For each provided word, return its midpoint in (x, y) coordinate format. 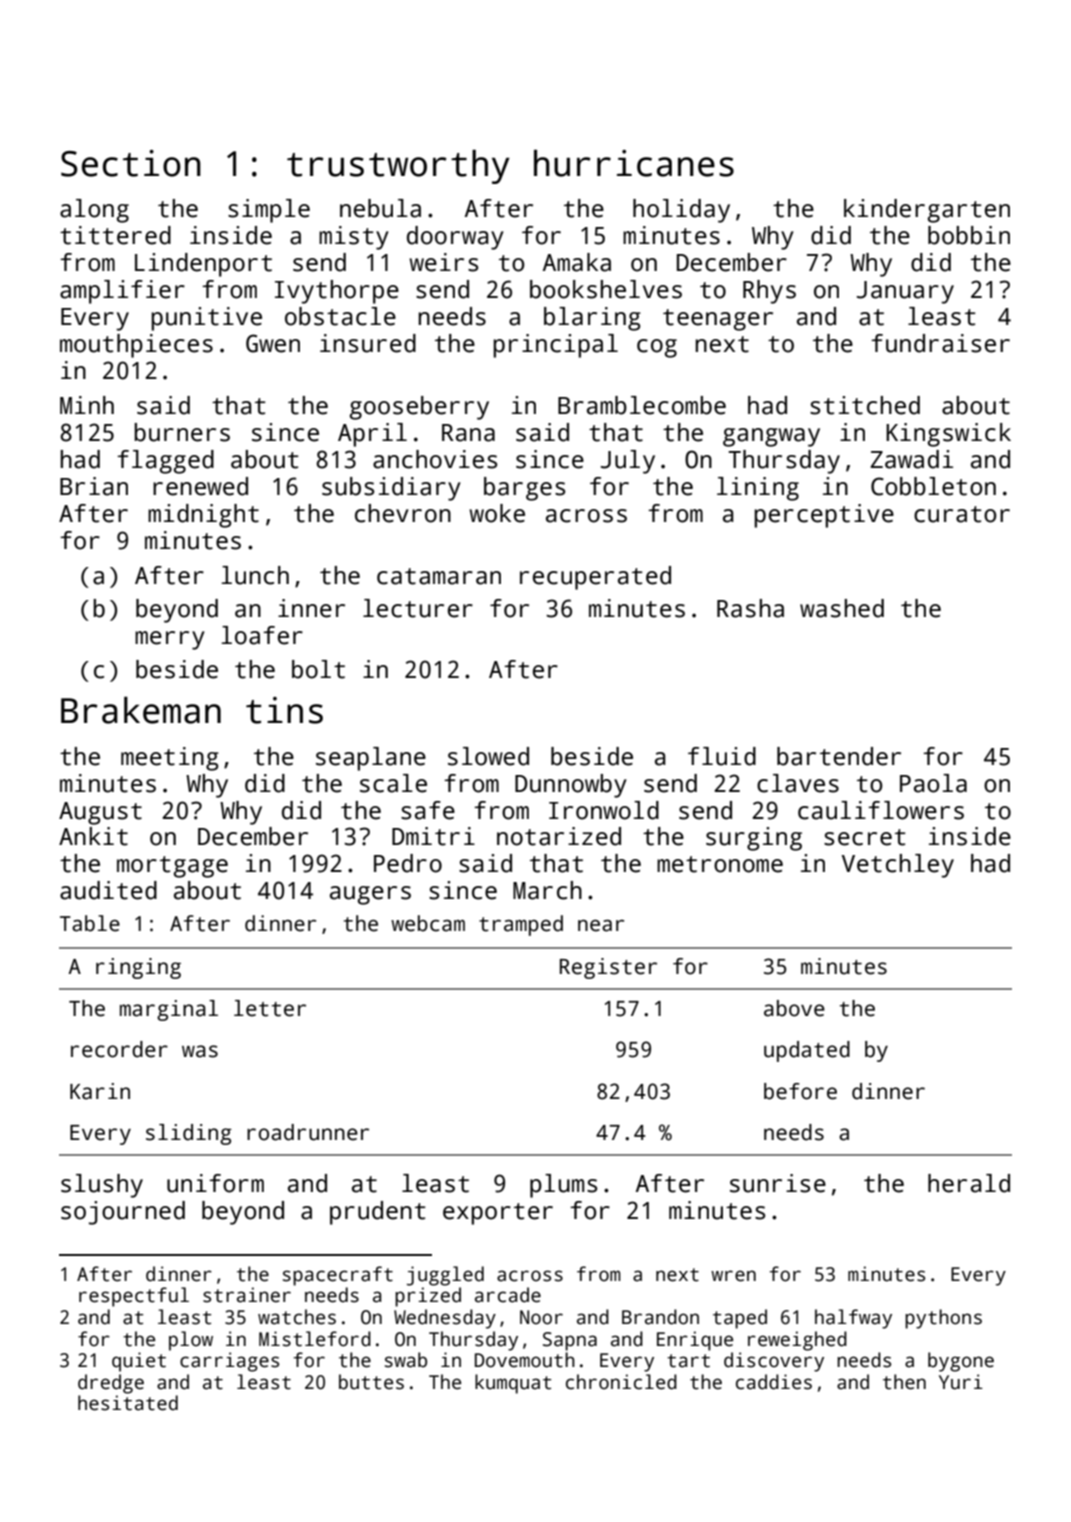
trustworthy (398, 166)
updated (807, 1051)
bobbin (969, 235)
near (601, 926)
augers (370, 895)
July (628, 462)
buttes (371, 1382)
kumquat (513, 1384)
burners (182, 432)
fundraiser (940, 343)
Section (131, 163)
